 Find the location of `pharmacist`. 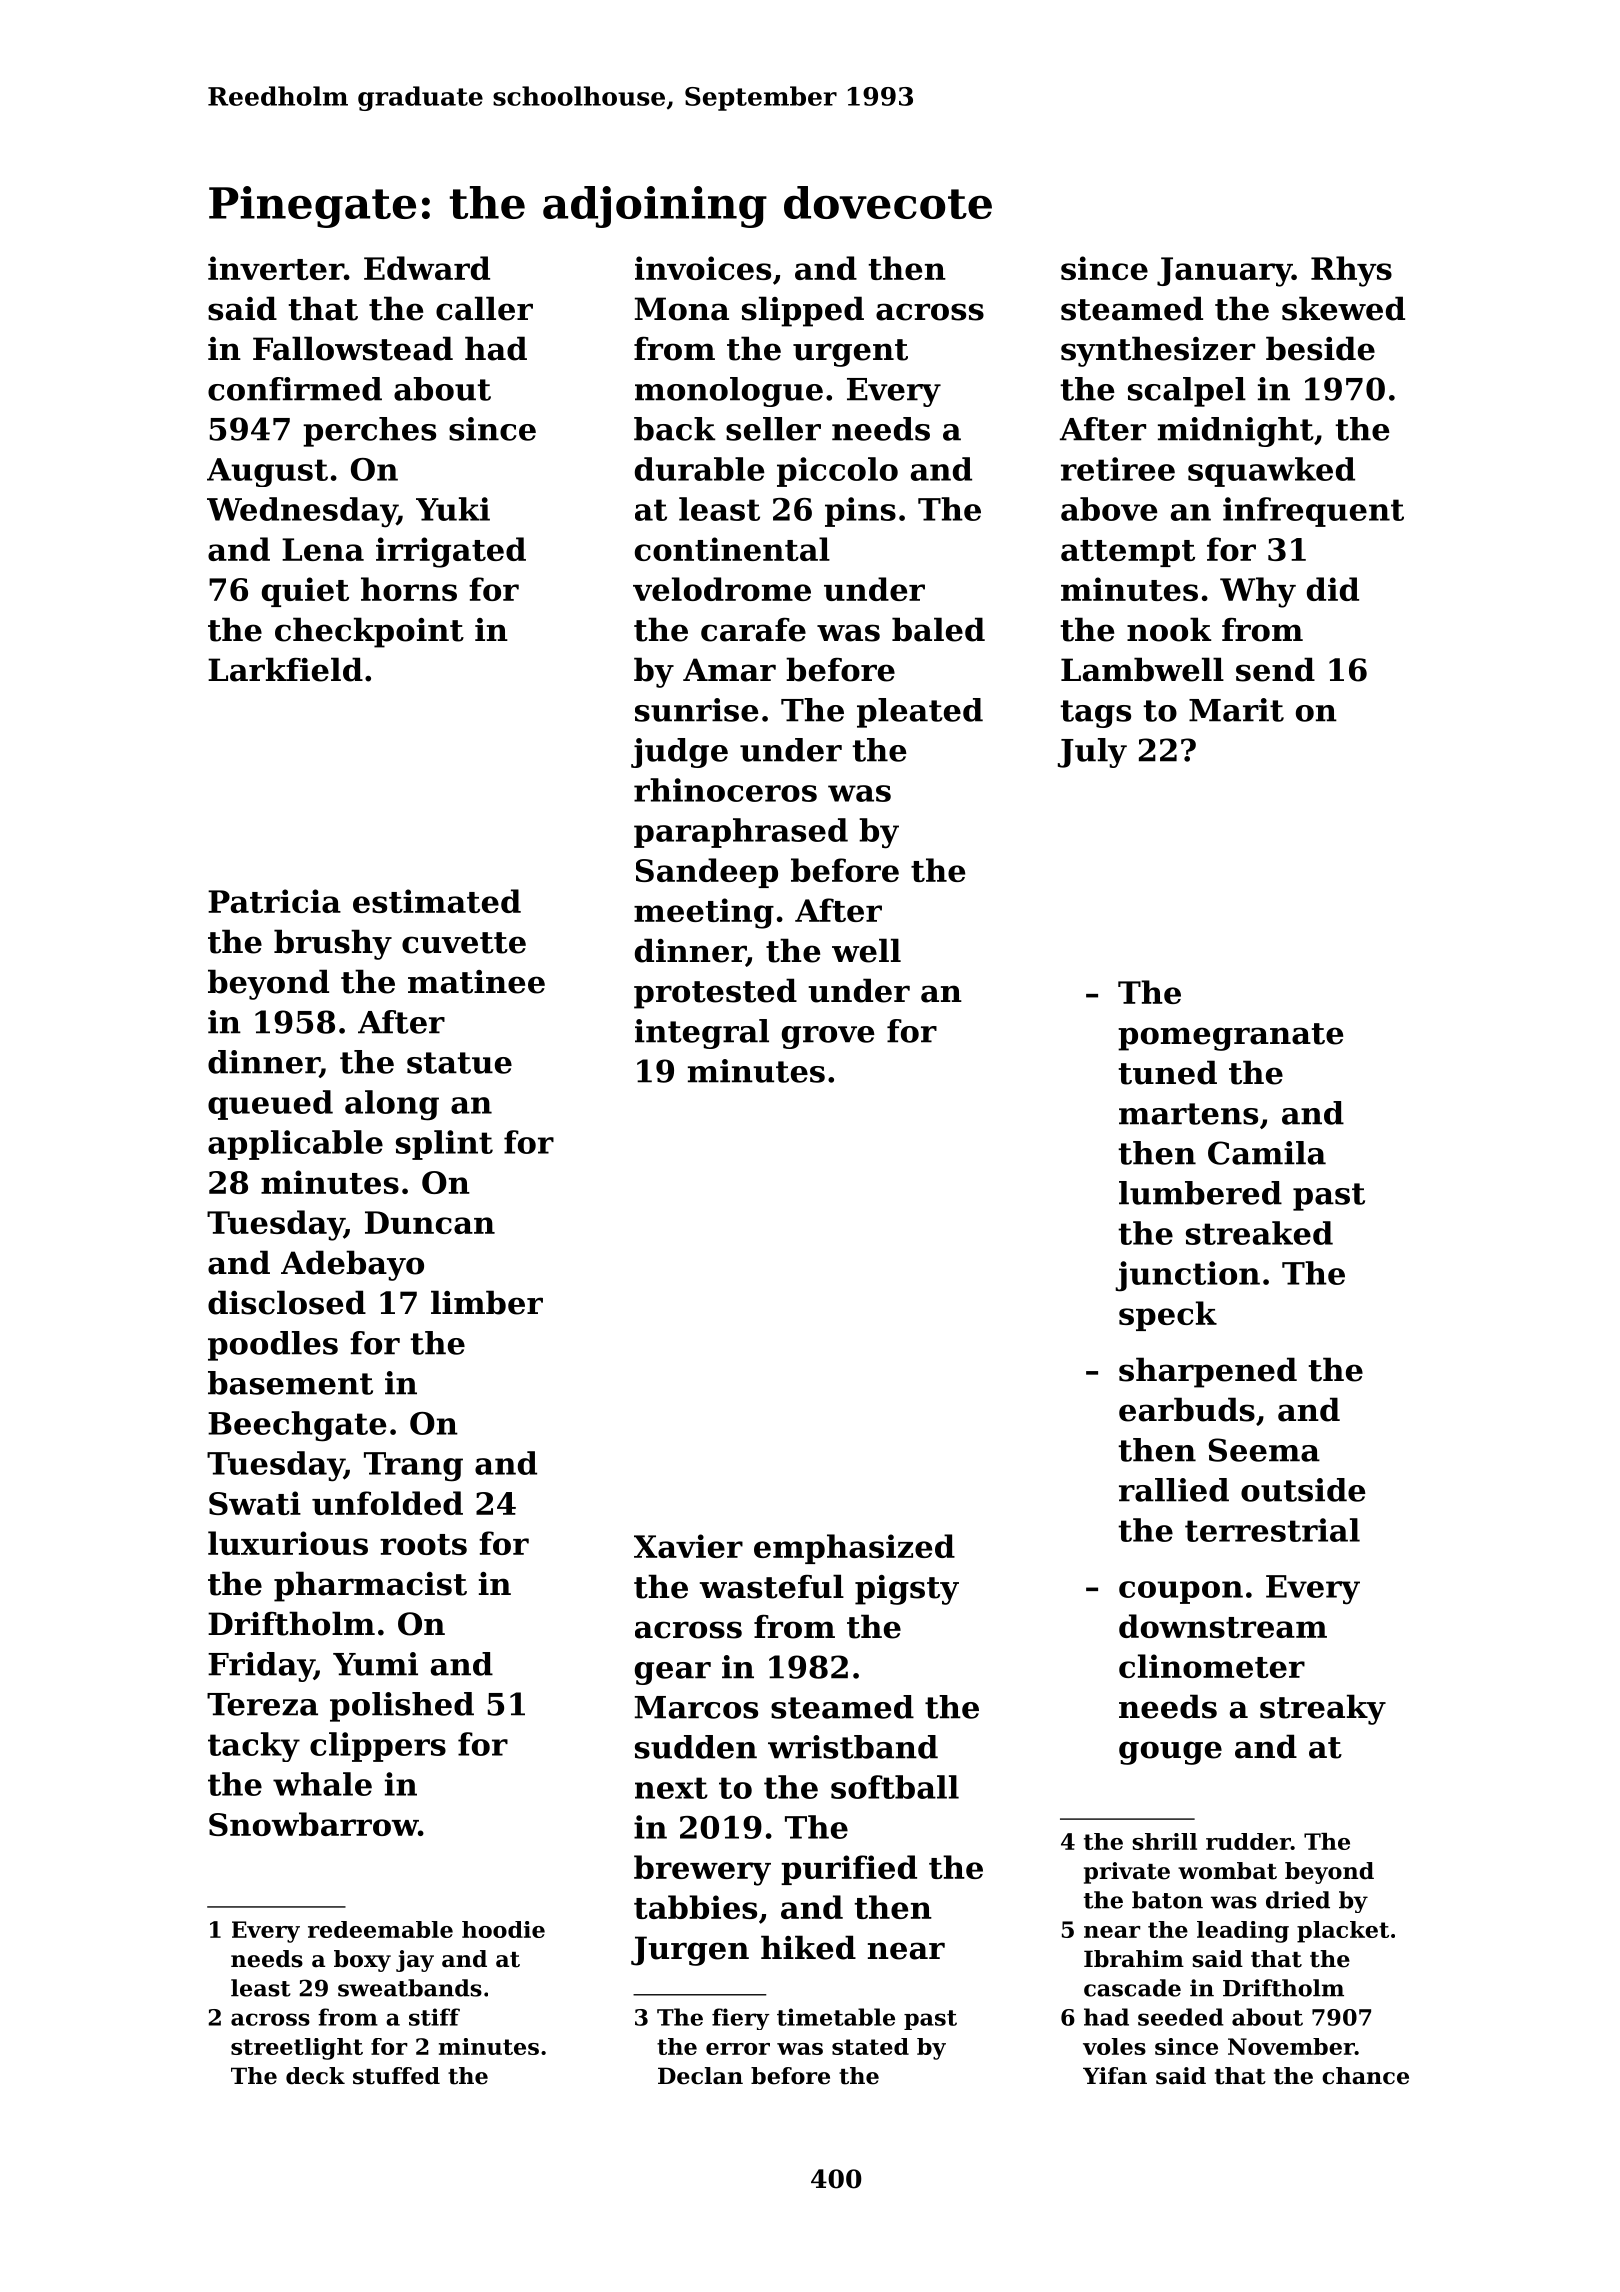

pharmacist is located at coordinates (370, 1586).
